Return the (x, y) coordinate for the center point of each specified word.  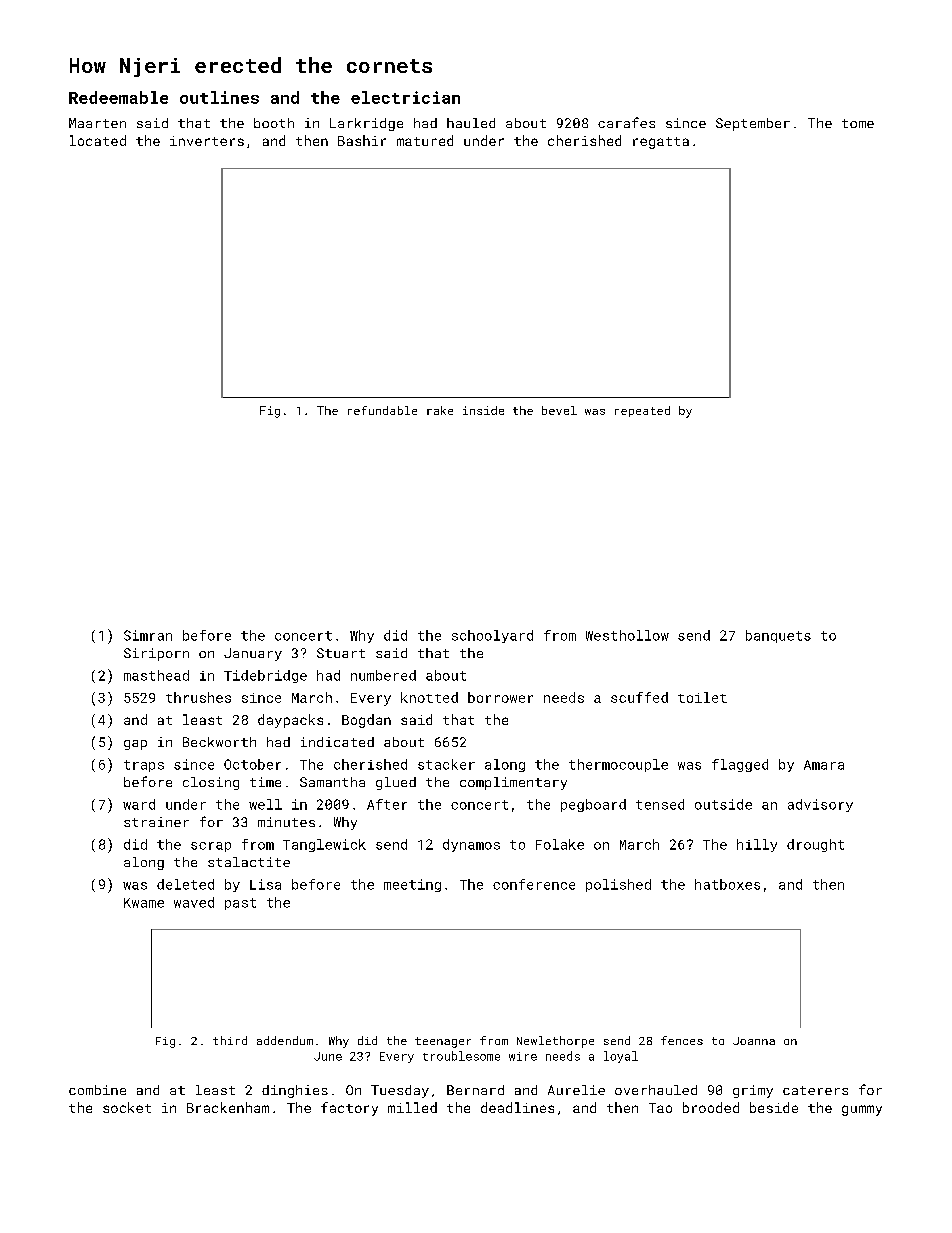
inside (483, 410)
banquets (778, 636)
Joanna (754, 1041)
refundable (382, 410)
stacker (446, 764)
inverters (207, 141)
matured (425, 140)
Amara (824, 765)
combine (97, 1090)
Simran (148, 635)
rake (440, 410)
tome (858, 123)
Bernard (475, 1090)
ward (139, 804)
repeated (642, 411)
